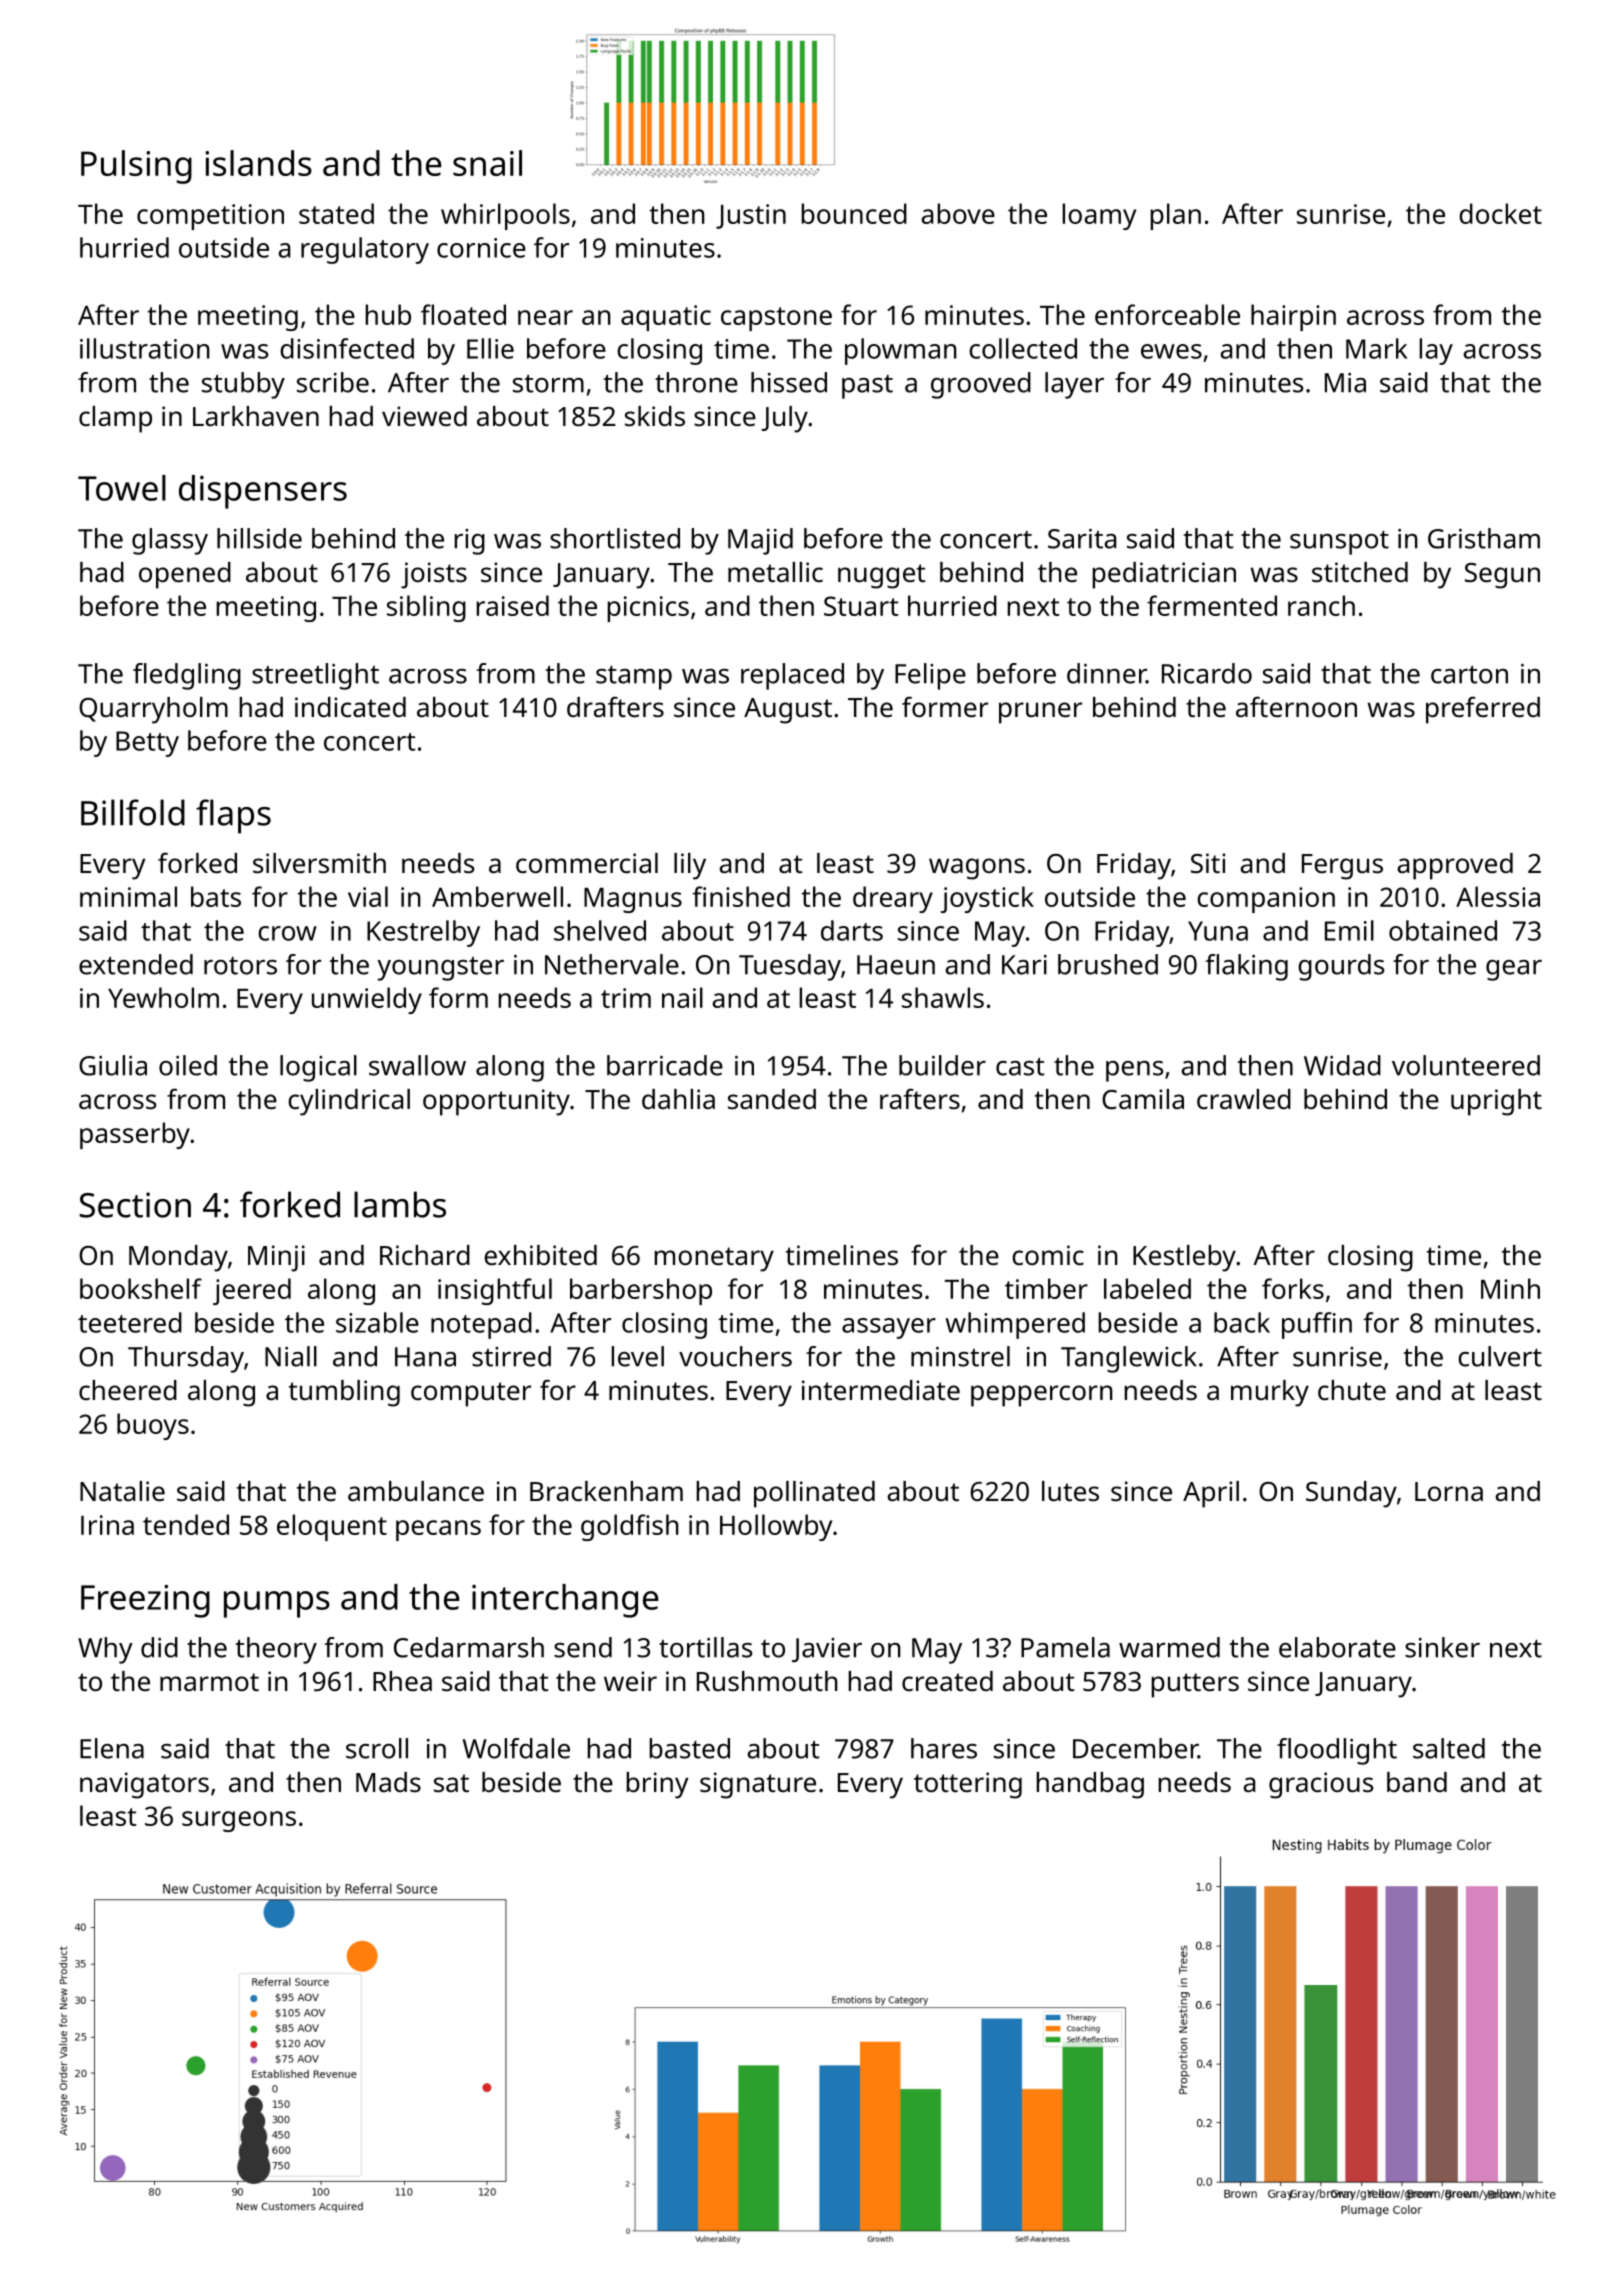  Describe the element at coordinates (1466, 1065) in the image. I see `volunteered` at that location.
